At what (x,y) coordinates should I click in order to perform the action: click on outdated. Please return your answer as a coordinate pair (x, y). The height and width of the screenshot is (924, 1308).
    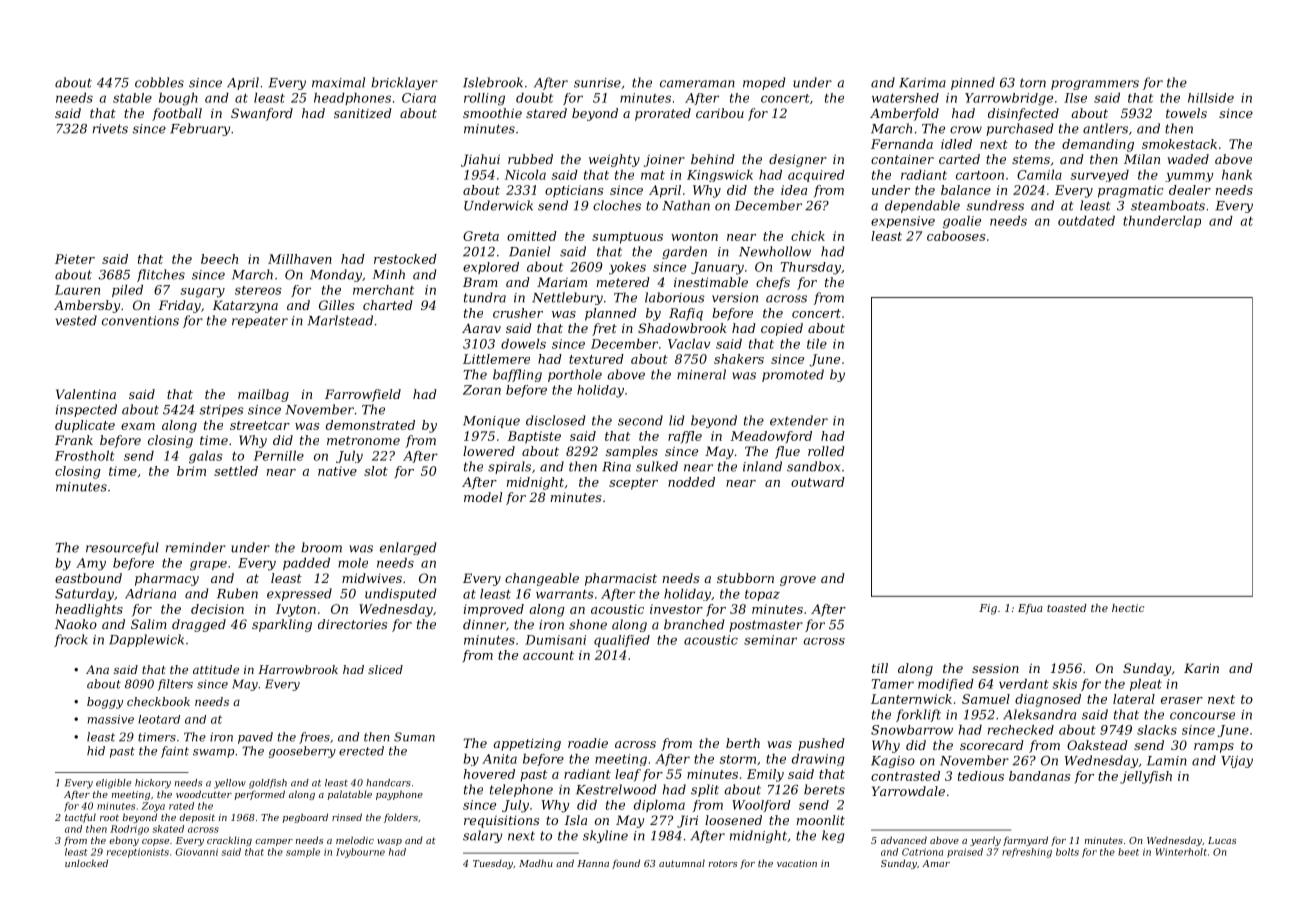
    Looking at the image, I should click on (1086, 221).
